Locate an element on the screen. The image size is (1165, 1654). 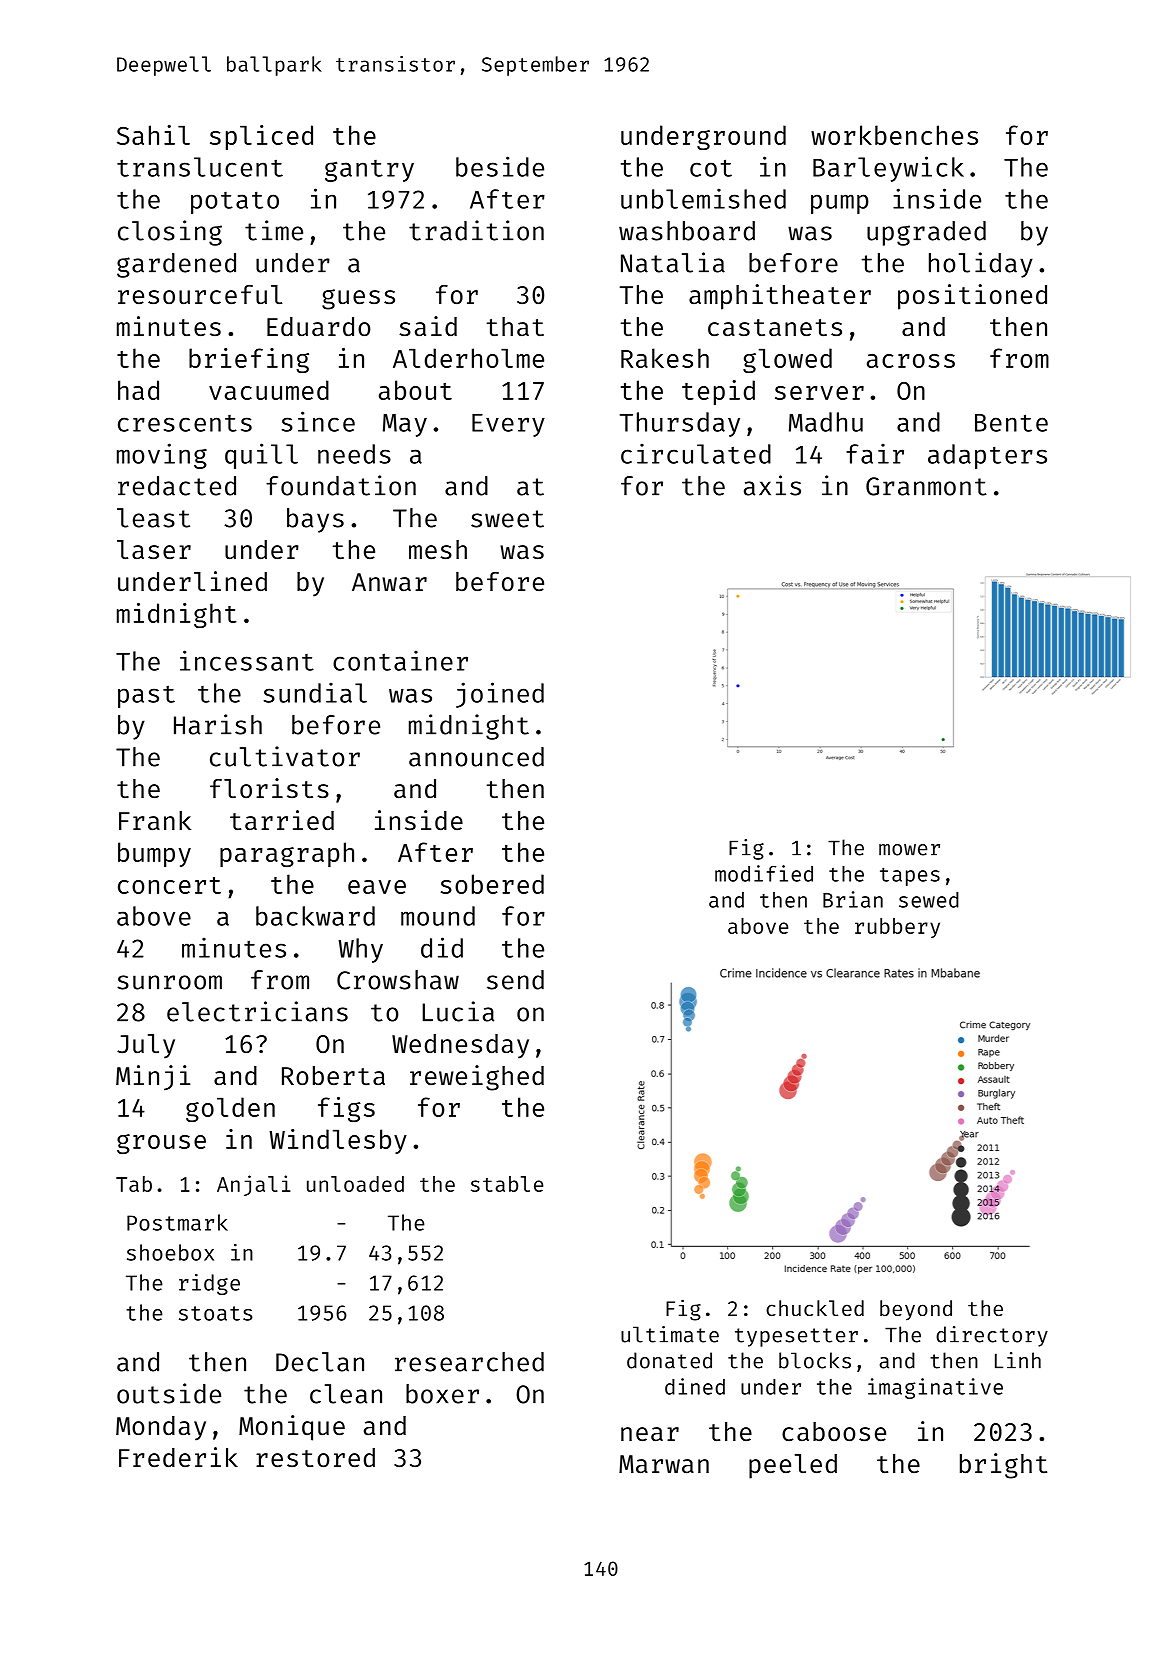
ridge is located at coordinates (209, 1284).
